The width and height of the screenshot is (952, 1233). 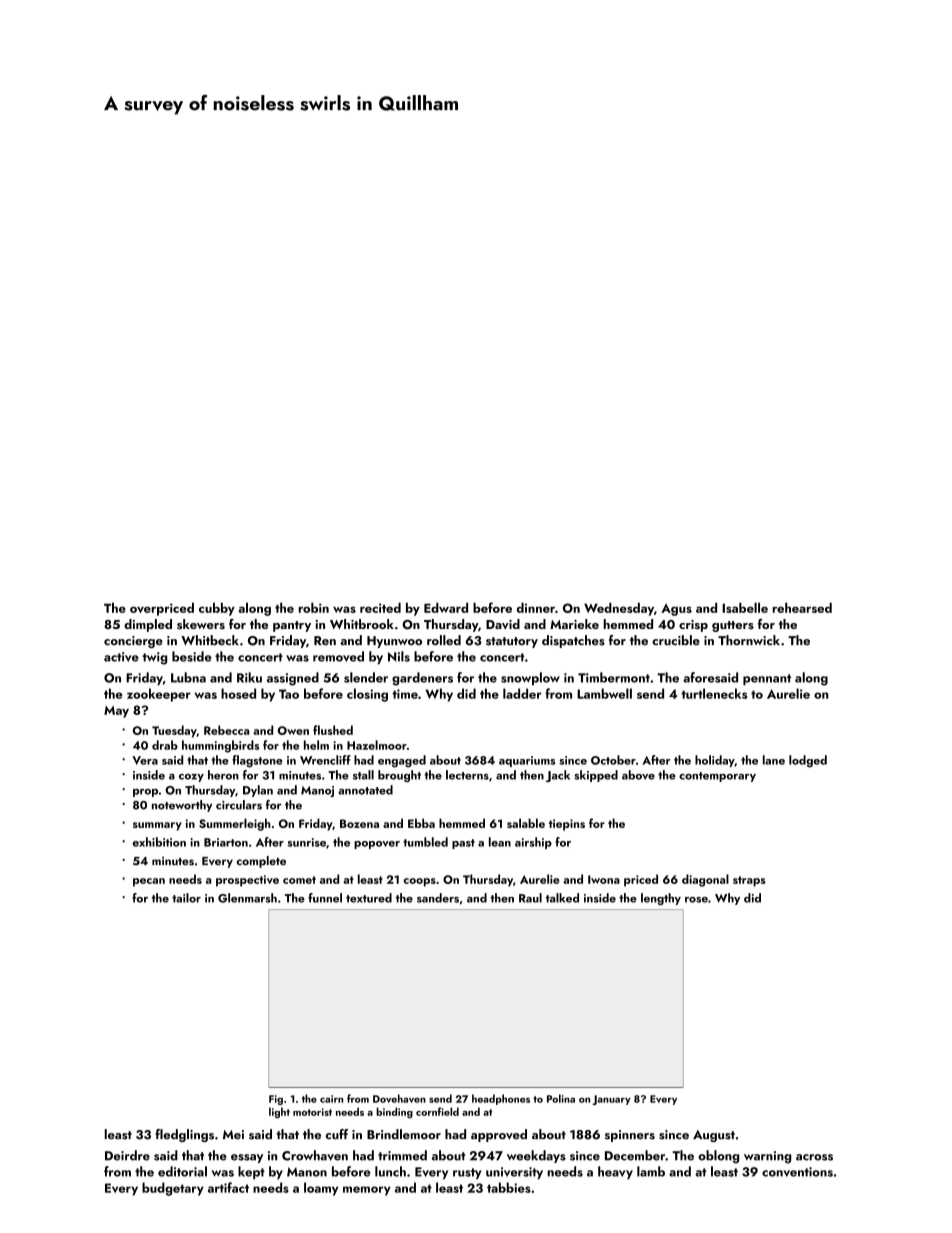 What do you see at coordinates (613, 760) in the screenshot?
I see `October` at bounding box center [613, 760].
